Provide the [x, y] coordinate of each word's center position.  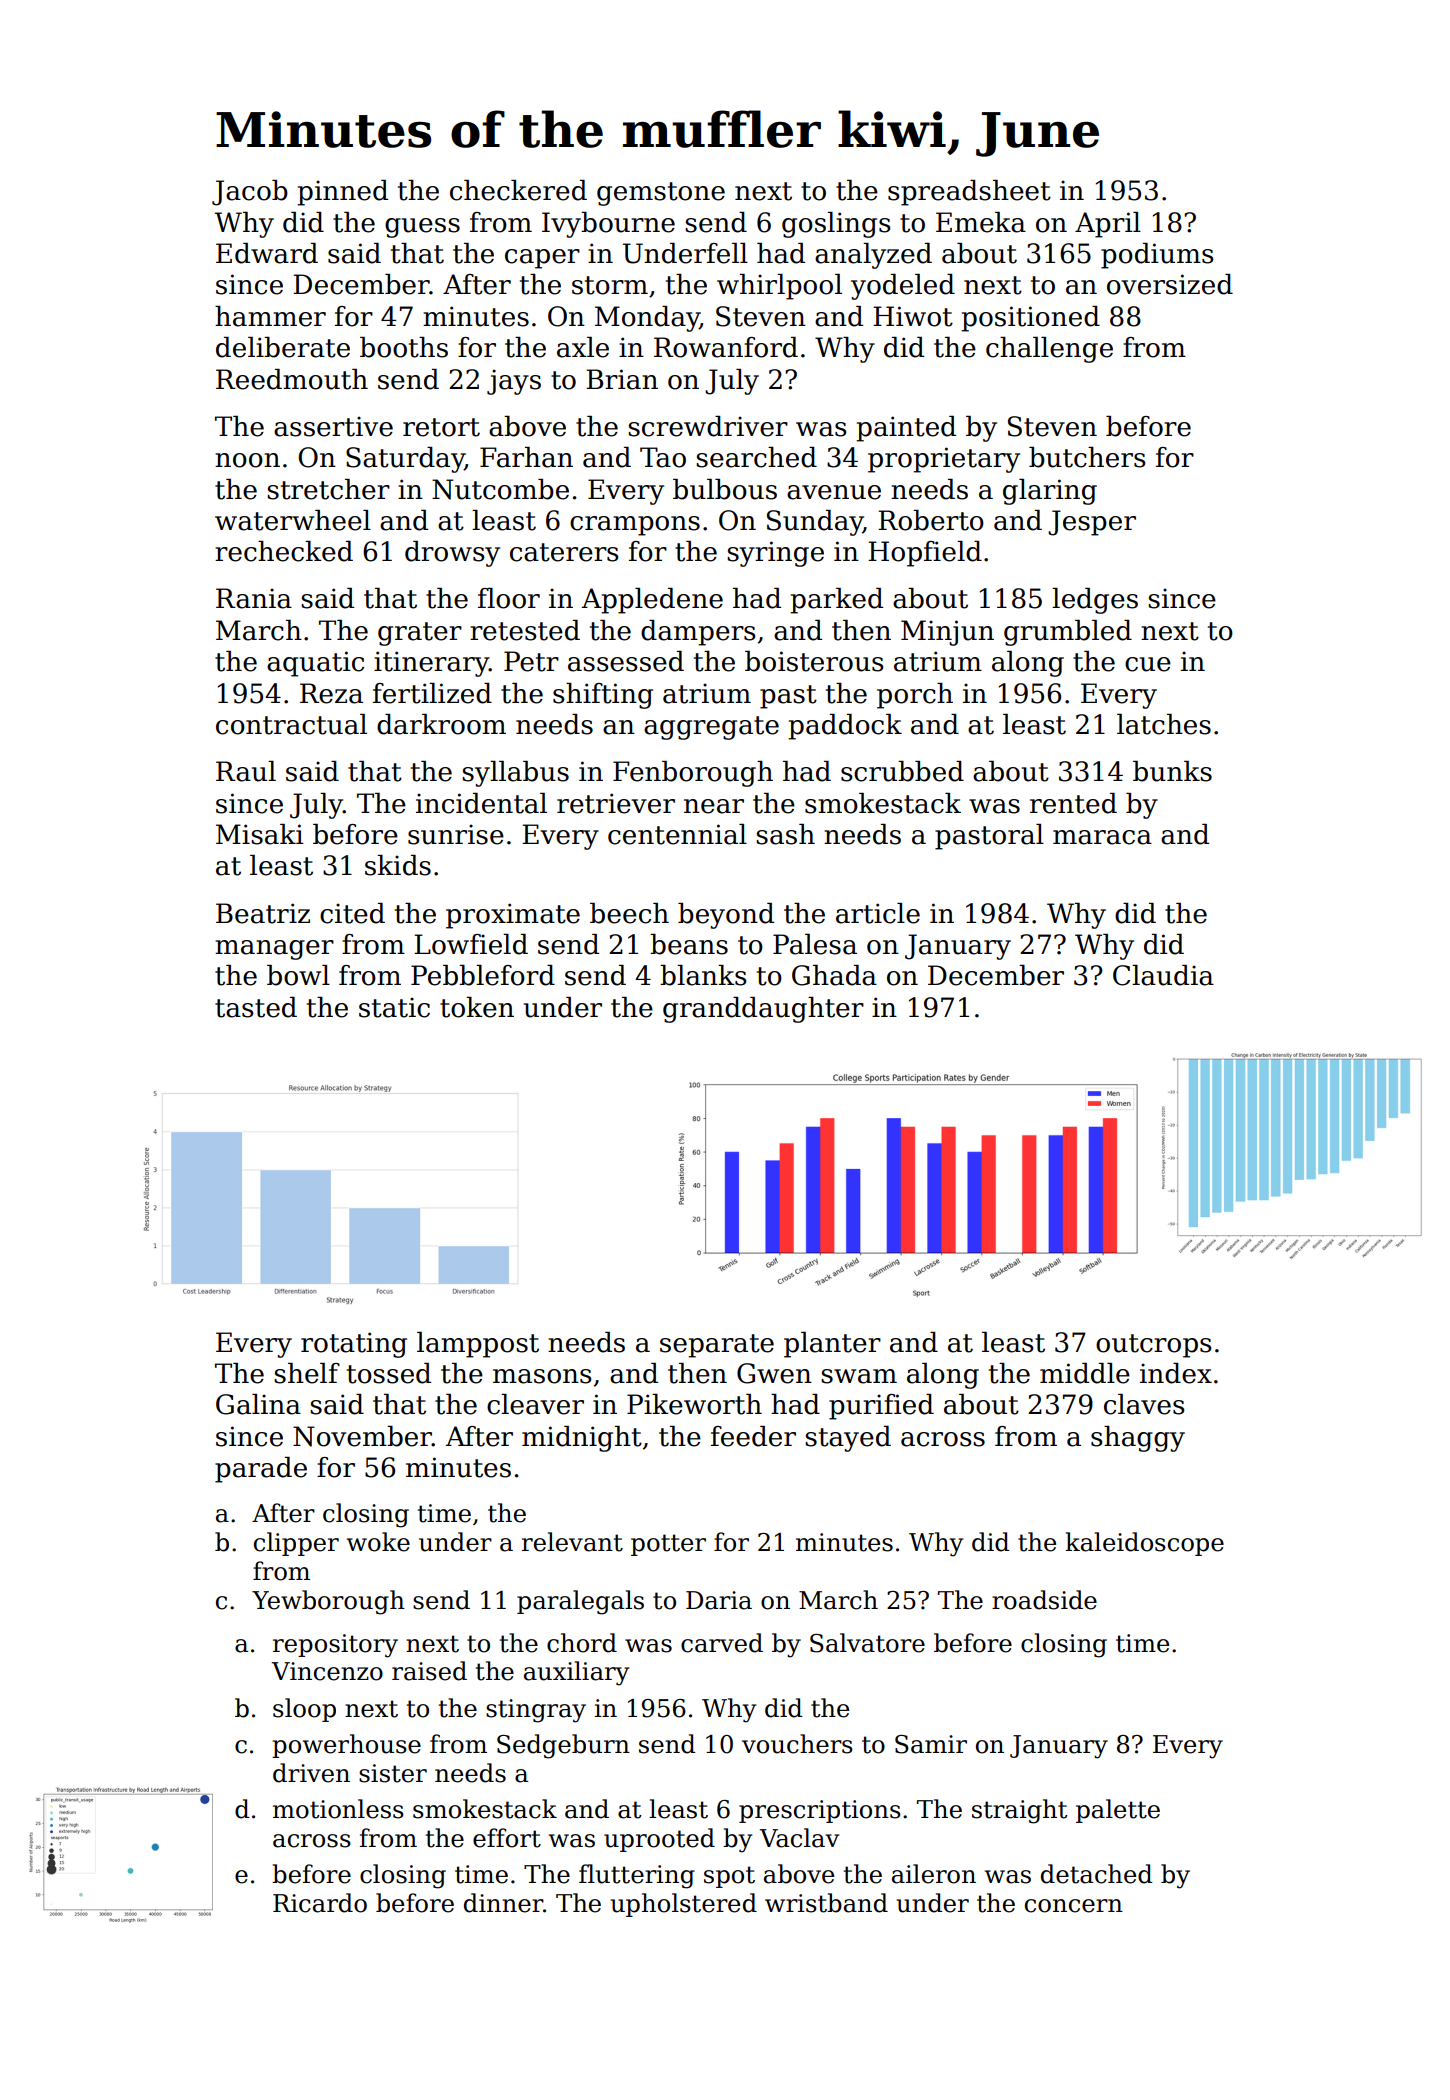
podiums [1157, 256]
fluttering [637, 1876]
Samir [931, 1744]
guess [422, 228]
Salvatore [867, 1643]
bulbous [725, 489]
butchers [1087, 457]
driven [311, 1773]
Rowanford [726, 347]
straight [1020, 1811]
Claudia [1163, 975]
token [477, 1007]
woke [378, 1542]
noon [247, 460]
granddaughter [763, 1010]
